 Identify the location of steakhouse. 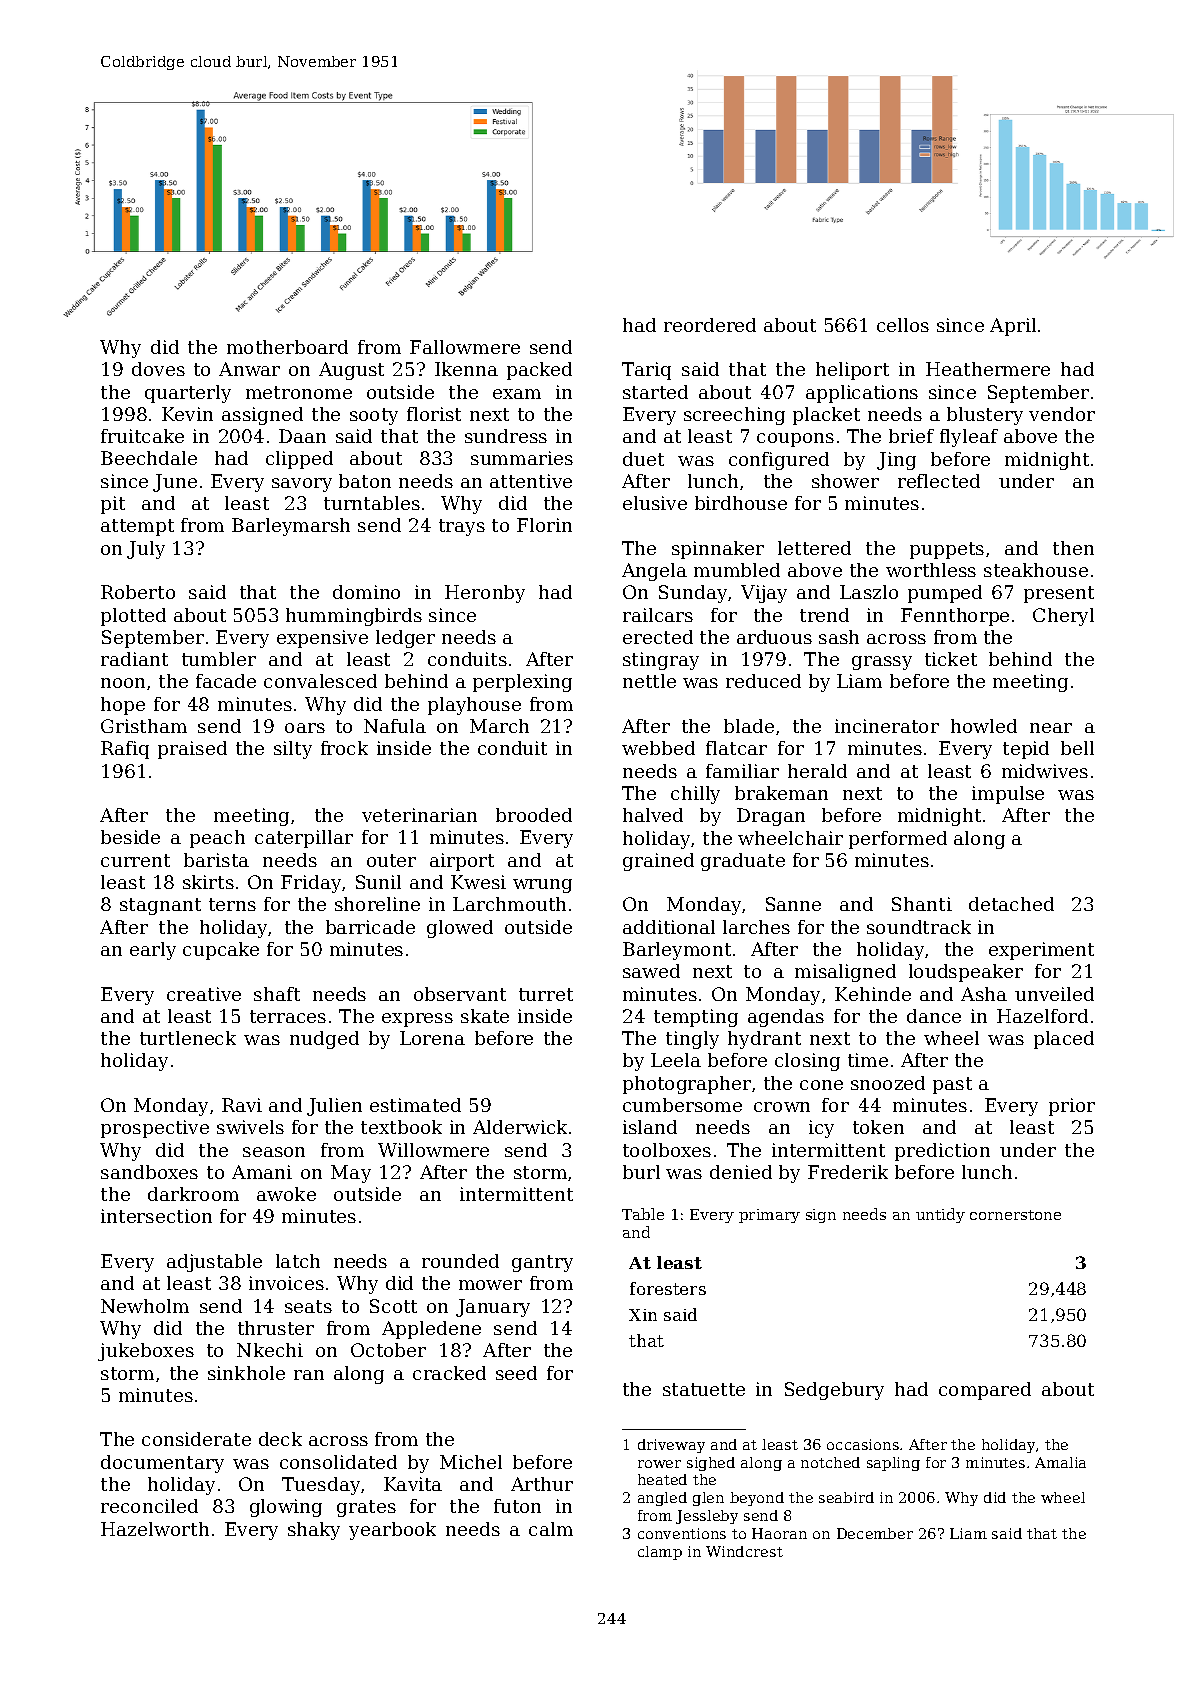
(1036, 570).
